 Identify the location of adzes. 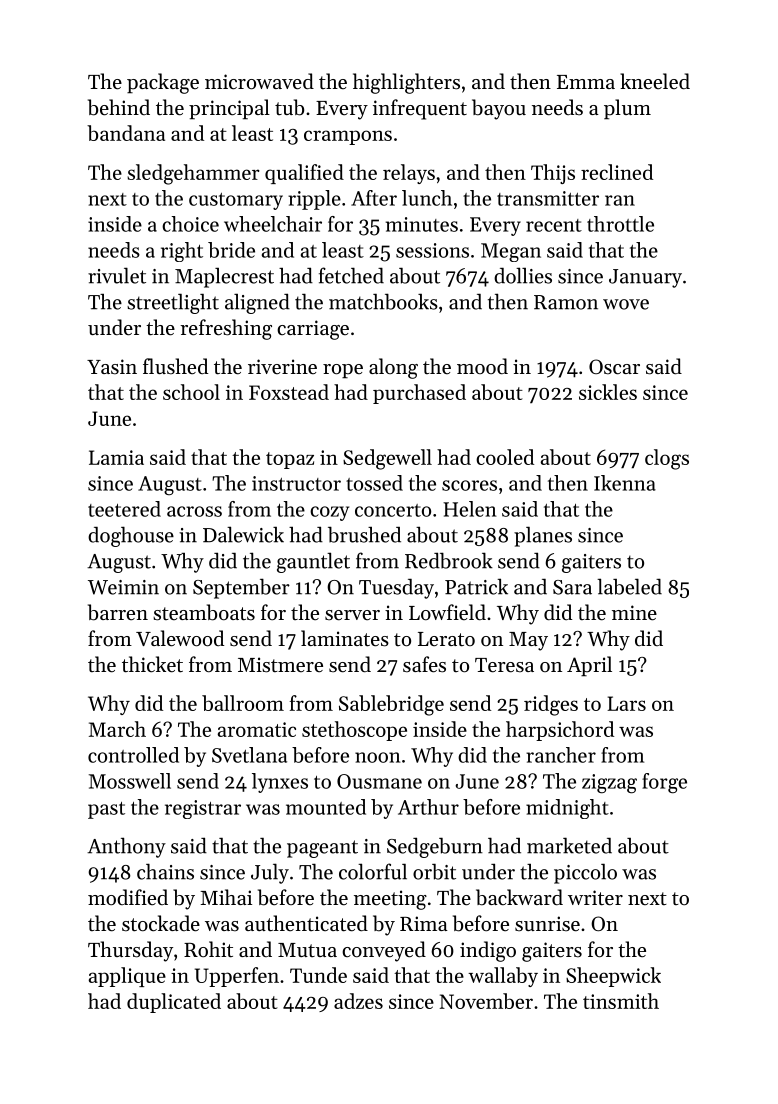
(358, 1001).
